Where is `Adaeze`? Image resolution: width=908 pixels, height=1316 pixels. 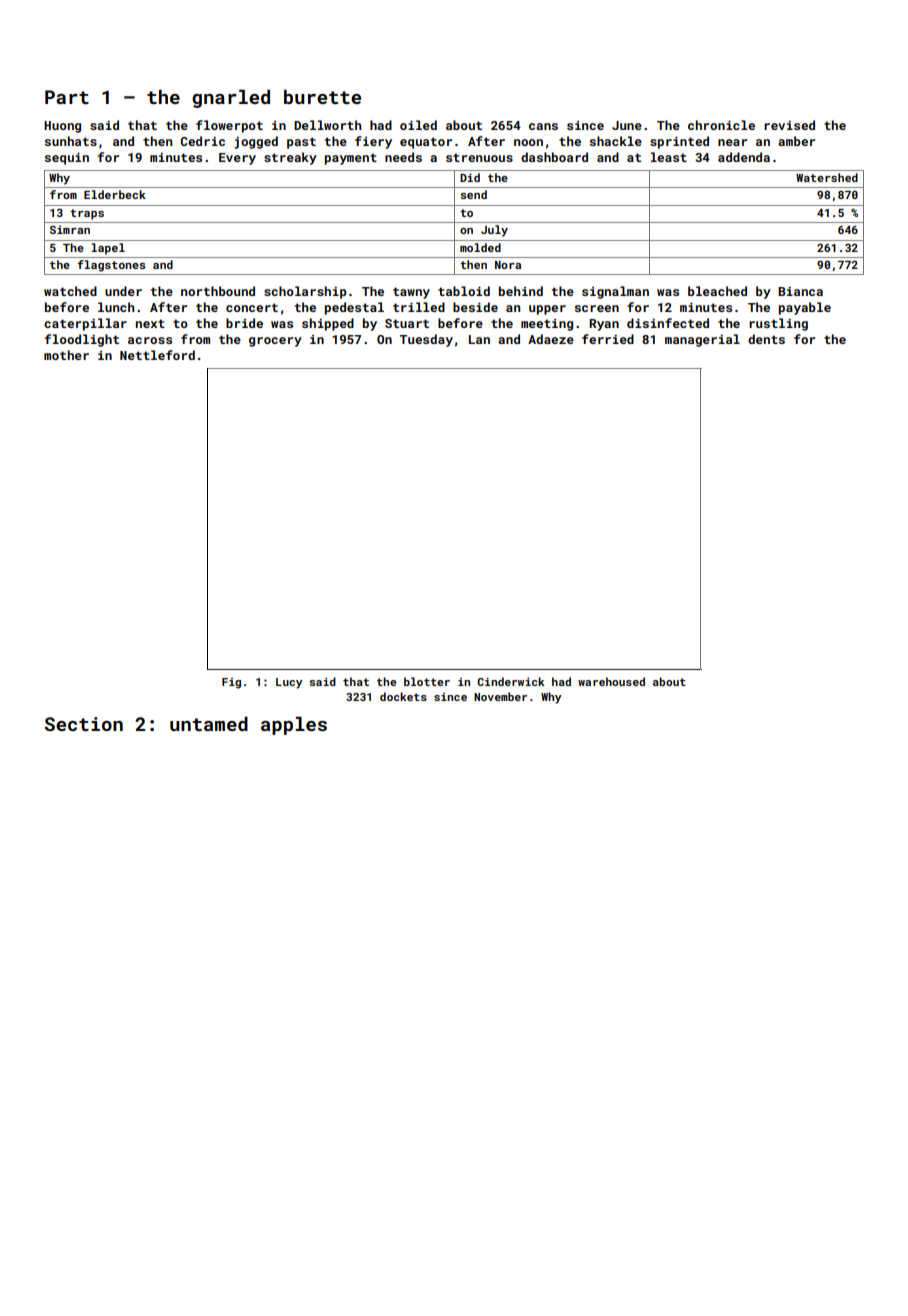
Adaeze is located at coordinates (551, 339).
